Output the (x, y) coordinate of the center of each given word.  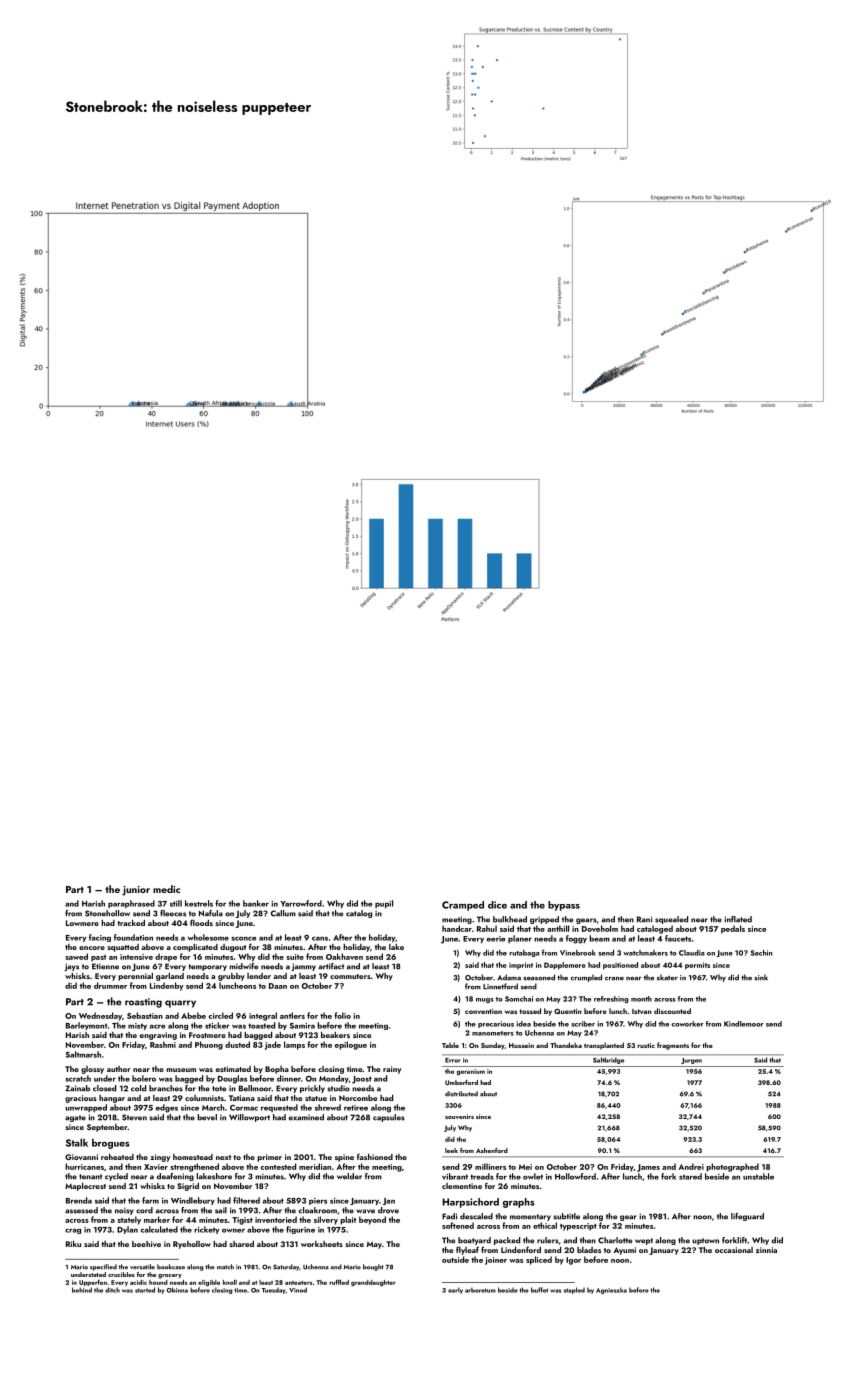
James (648, 1168)
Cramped (463, 906)
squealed (671, 920)
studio (338, 1088)
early (455, 1290)
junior (136, 891)
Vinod (298, 1290)
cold (138, 1088)
